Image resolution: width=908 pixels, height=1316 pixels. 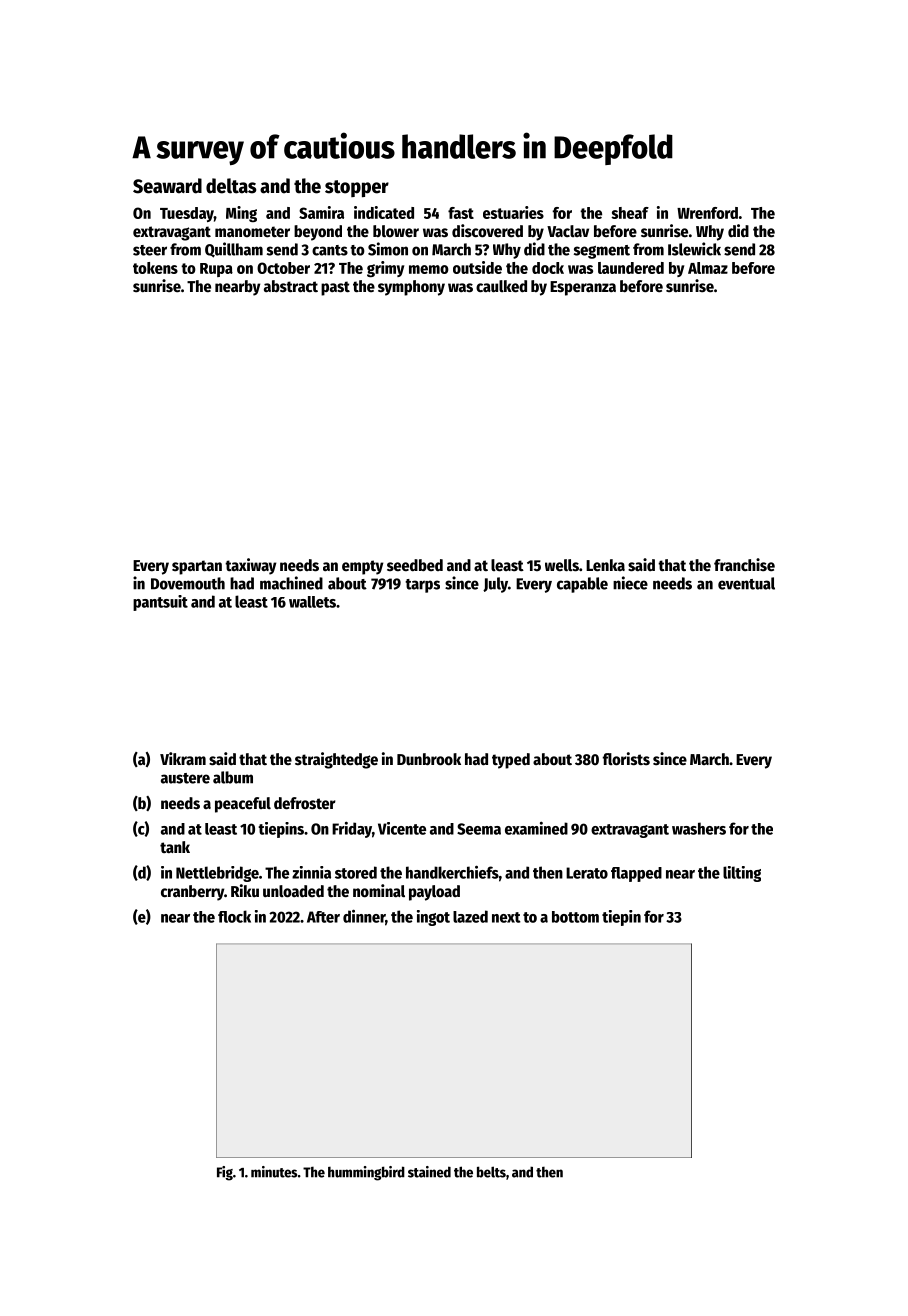 I want to click on Wrenford, so click(x=707, y=213).
